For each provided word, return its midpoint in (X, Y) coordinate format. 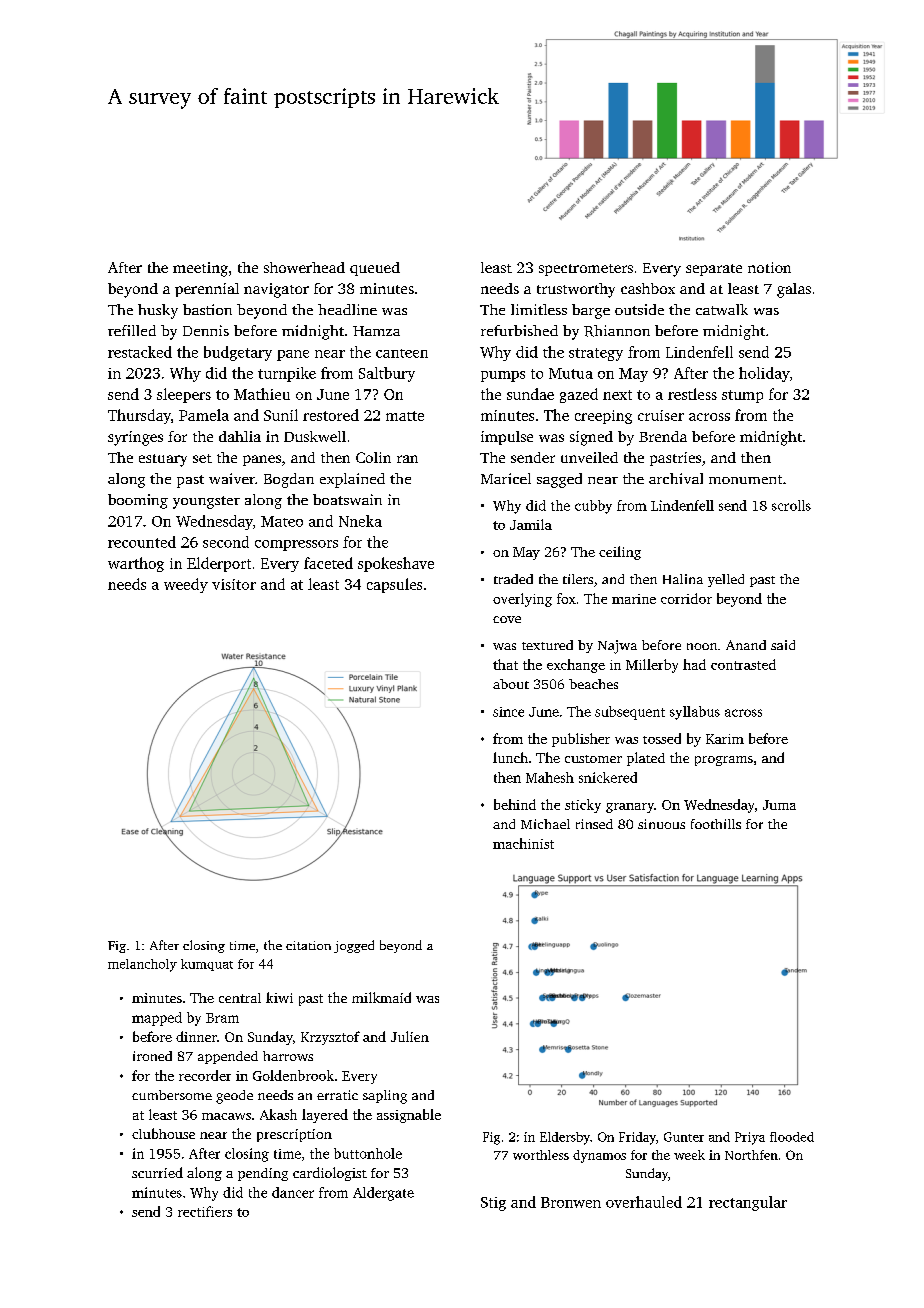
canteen (402, 353)
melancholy (142, 965)
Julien (410, 1036)
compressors (296, 545)
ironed (152, 1056)
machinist (523, 843)
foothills (716, 824)
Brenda (663, 436)
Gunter (684, 1137)
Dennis (206, 330)
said (783, 645)
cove (507, 619)
